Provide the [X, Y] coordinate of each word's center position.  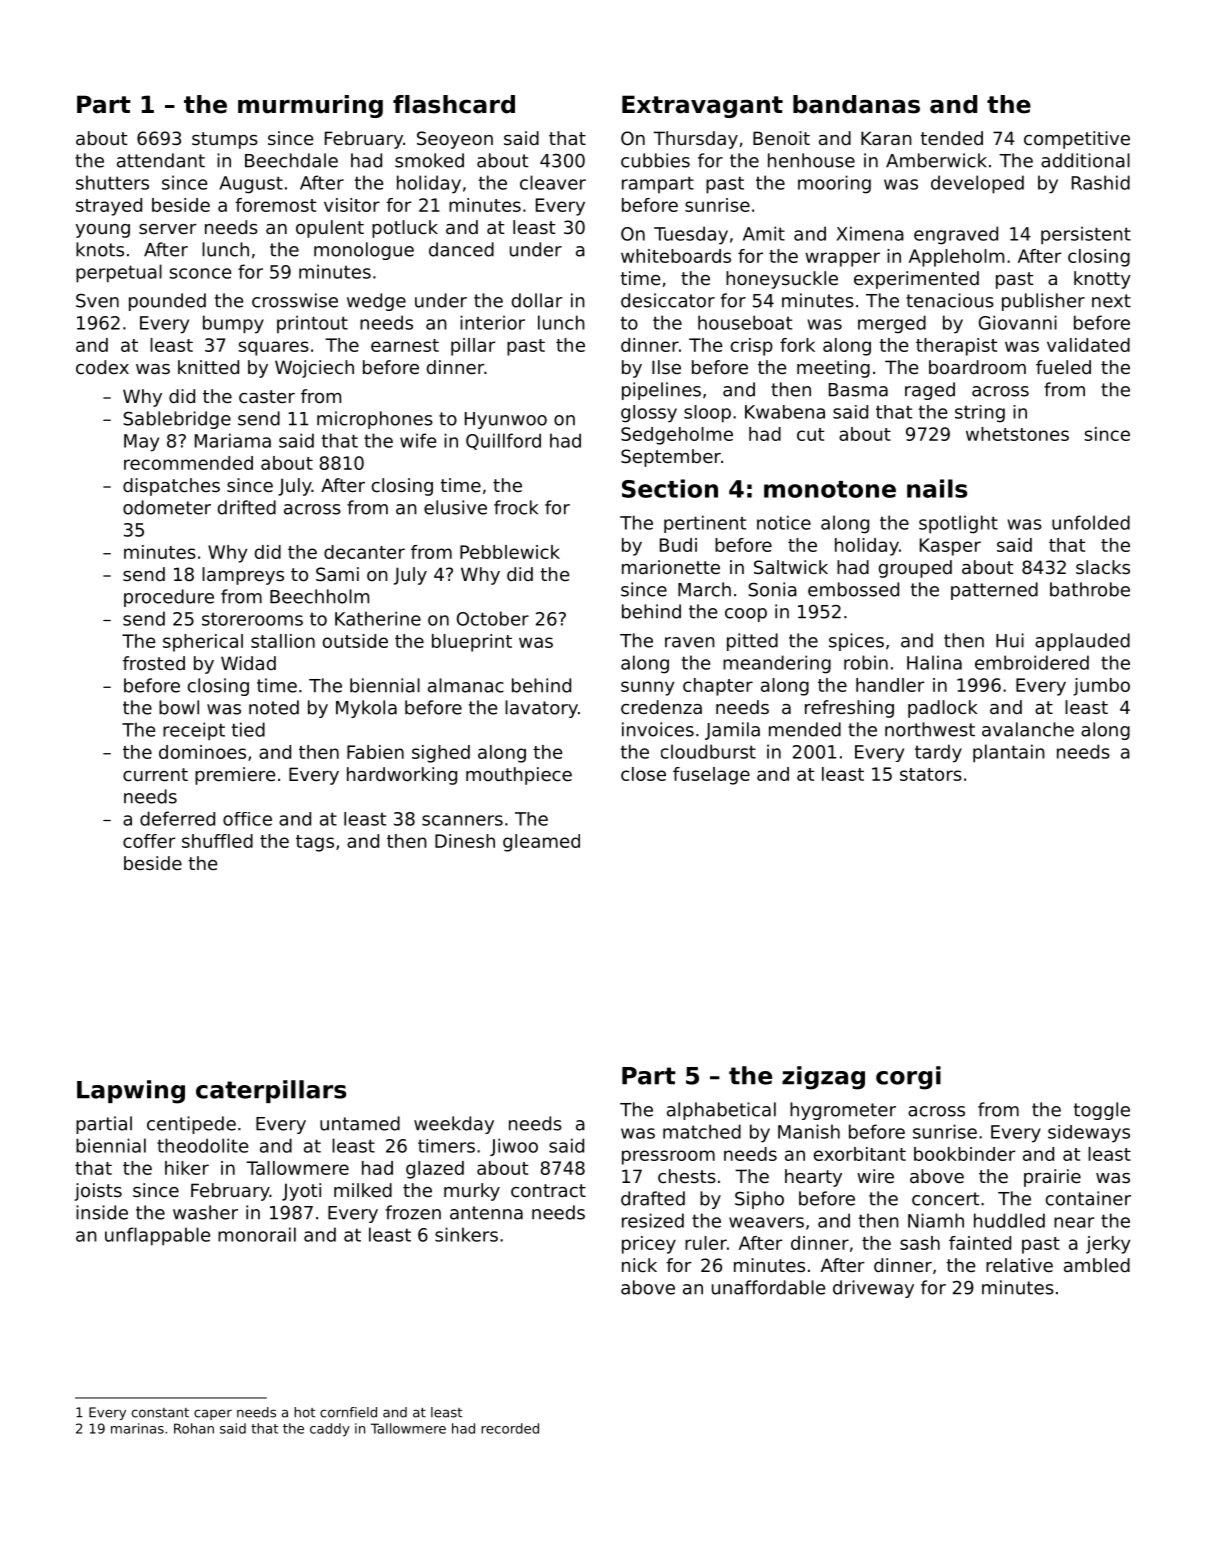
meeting [833, 369]
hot [304, 1412]
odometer [167, 507]
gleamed [541, 843]
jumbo [1101, 687]
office [247, 819]
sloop [707, 414]
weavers [766, 1222]
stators [931, 774]
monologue [364, 251]
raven [690, 642]
